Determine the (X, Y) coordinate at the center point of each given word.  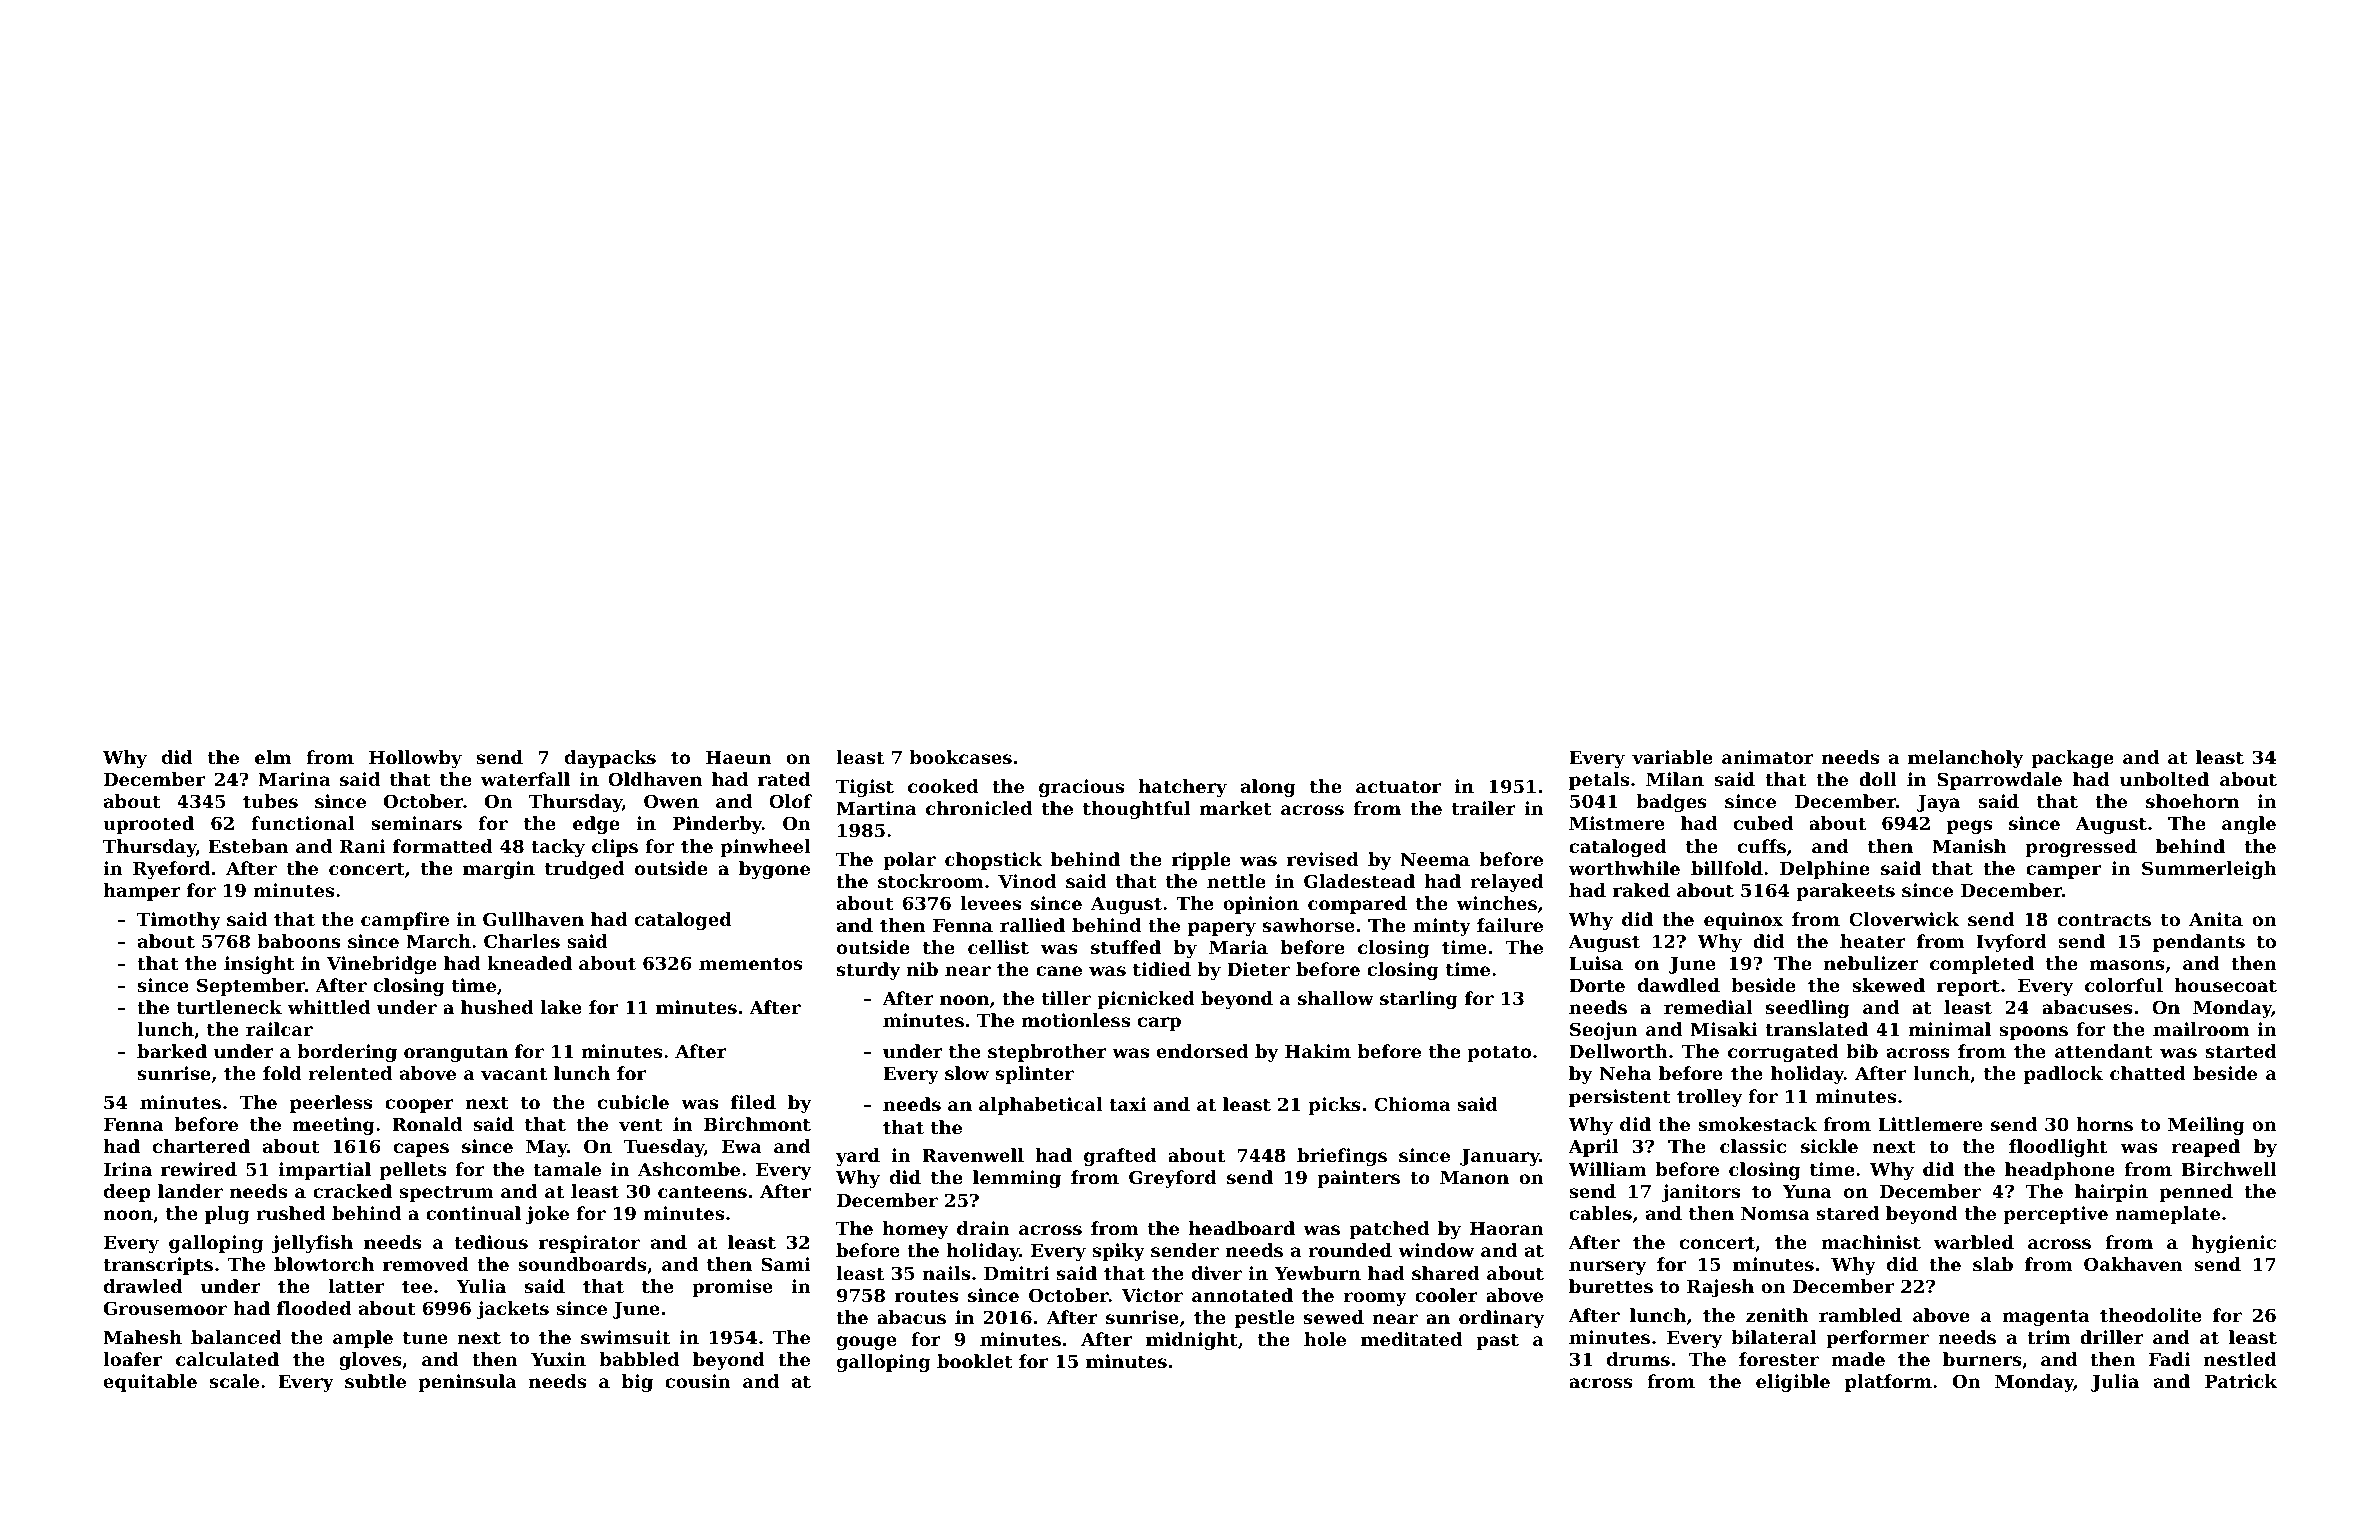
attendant (2104, 1051)
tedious (491, 1242)
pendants (2199, 943)
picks (1334, 1106)
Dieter (1258, 969)
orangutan (456, 1054)
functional (303, 823)
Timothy (179, 921)
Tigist (865, 788)
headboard (1242, 1228)
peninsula (467, 1383)
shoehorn (2192, 801)
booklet (975, 1361)
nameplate (2167, 1215)
